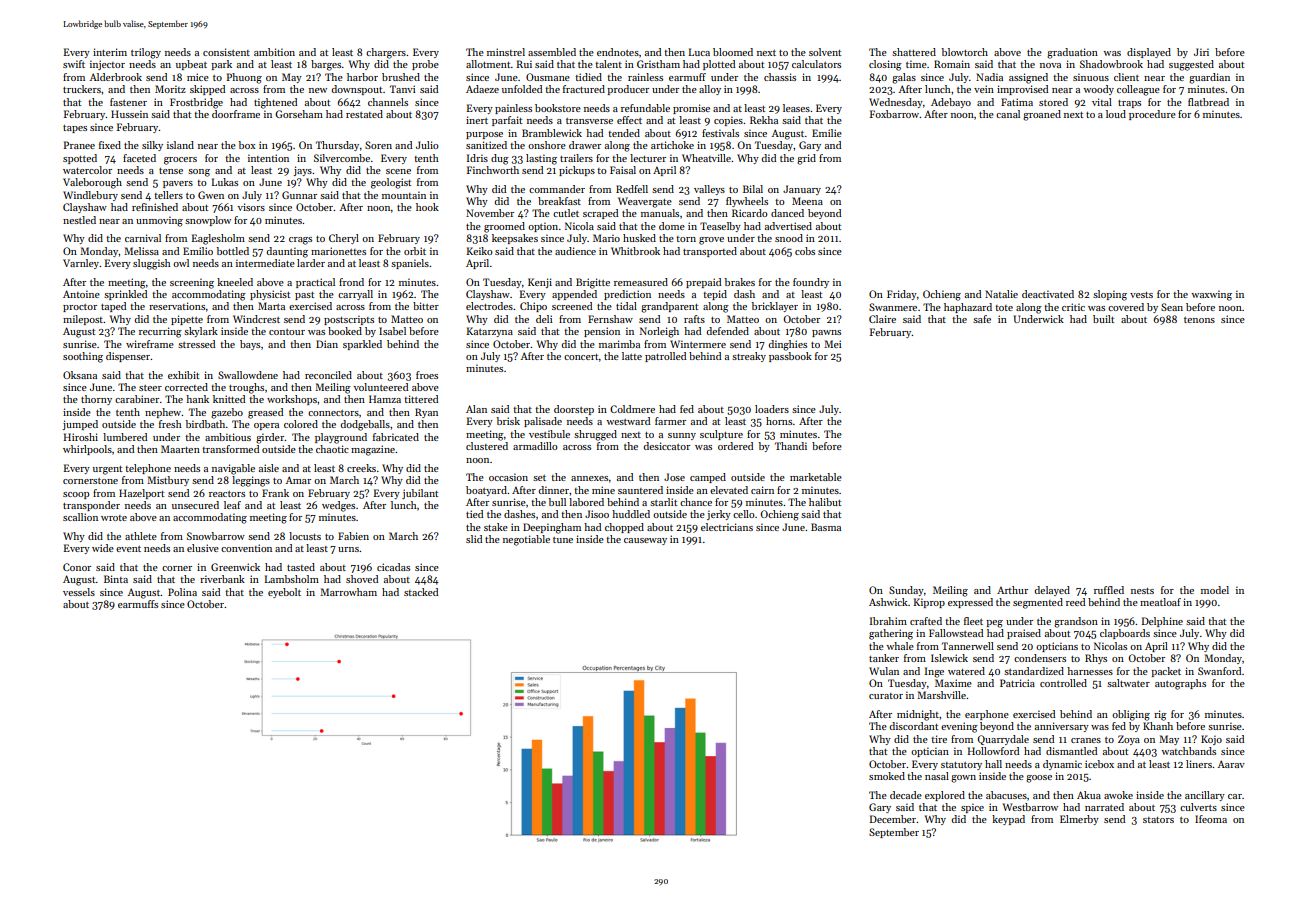  I want to click on song, so click(199, 173).
